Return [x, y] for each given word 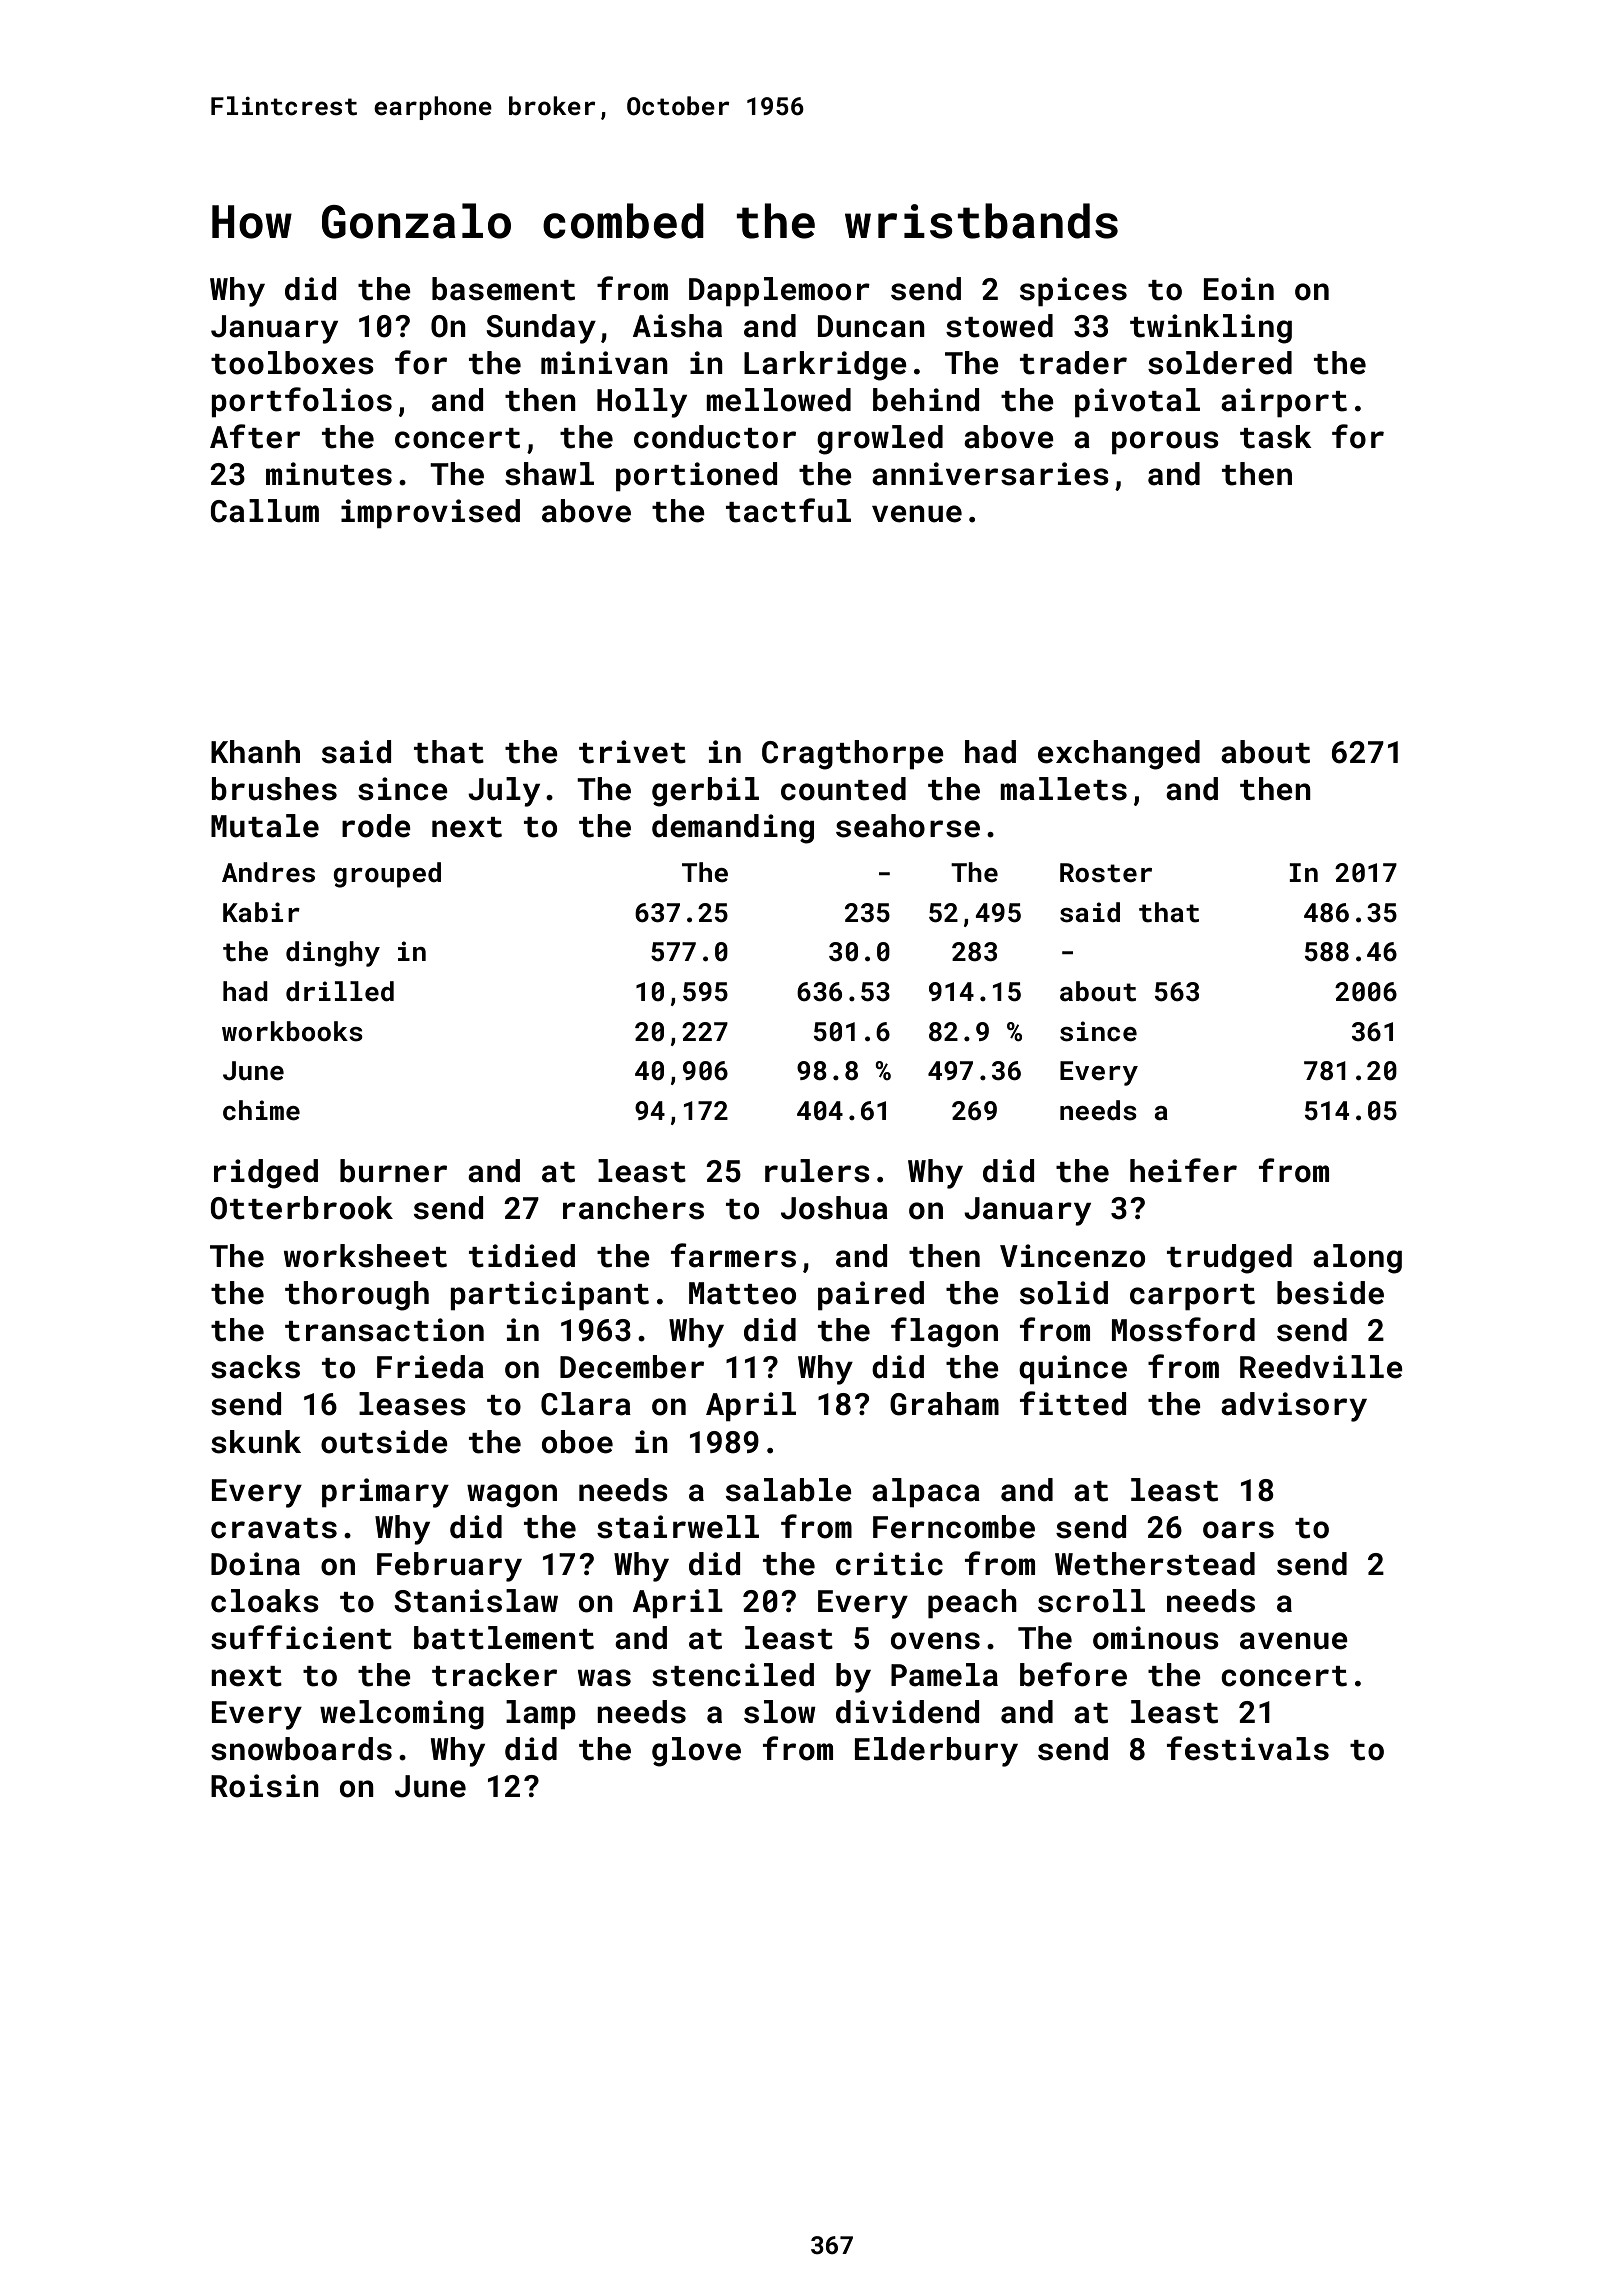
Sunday [541, 329]
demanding [733, 829]
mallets [1063, 789]
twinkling [1211, 329]
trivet [632, 752]
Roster [1106, 873]
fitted [1073, 1403]
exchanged [1119, 755]
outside [384, 1442]
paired [871, 1295]
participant [550, 1295]
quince [1073, 1369]
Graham [944, 1404]
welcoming [402, 1715]
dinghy [333, 954]
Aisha [677, 326]
